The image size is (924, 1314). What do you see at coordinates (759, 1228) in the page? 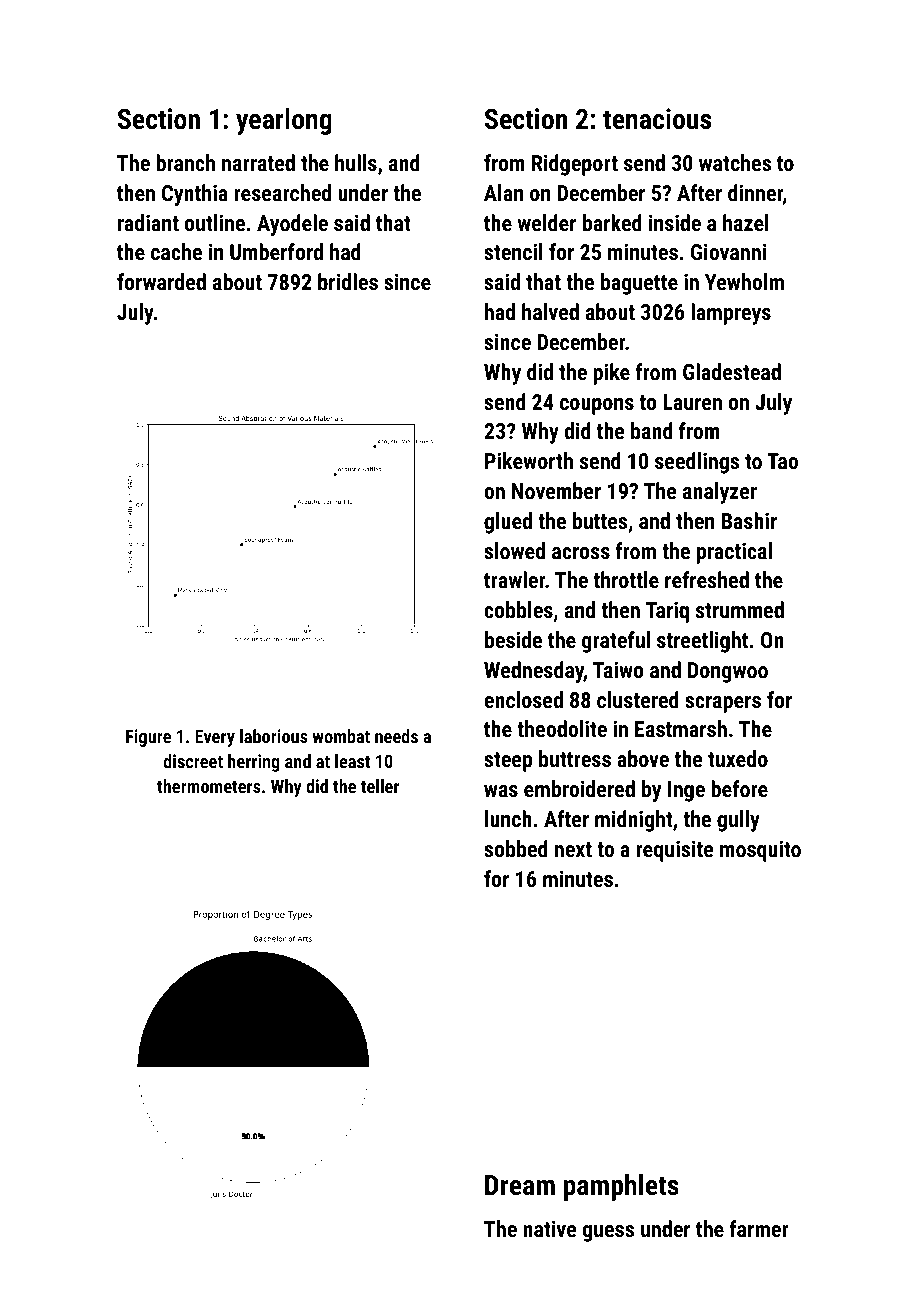
I see `farmer` at bounding box center [759, 1228].
